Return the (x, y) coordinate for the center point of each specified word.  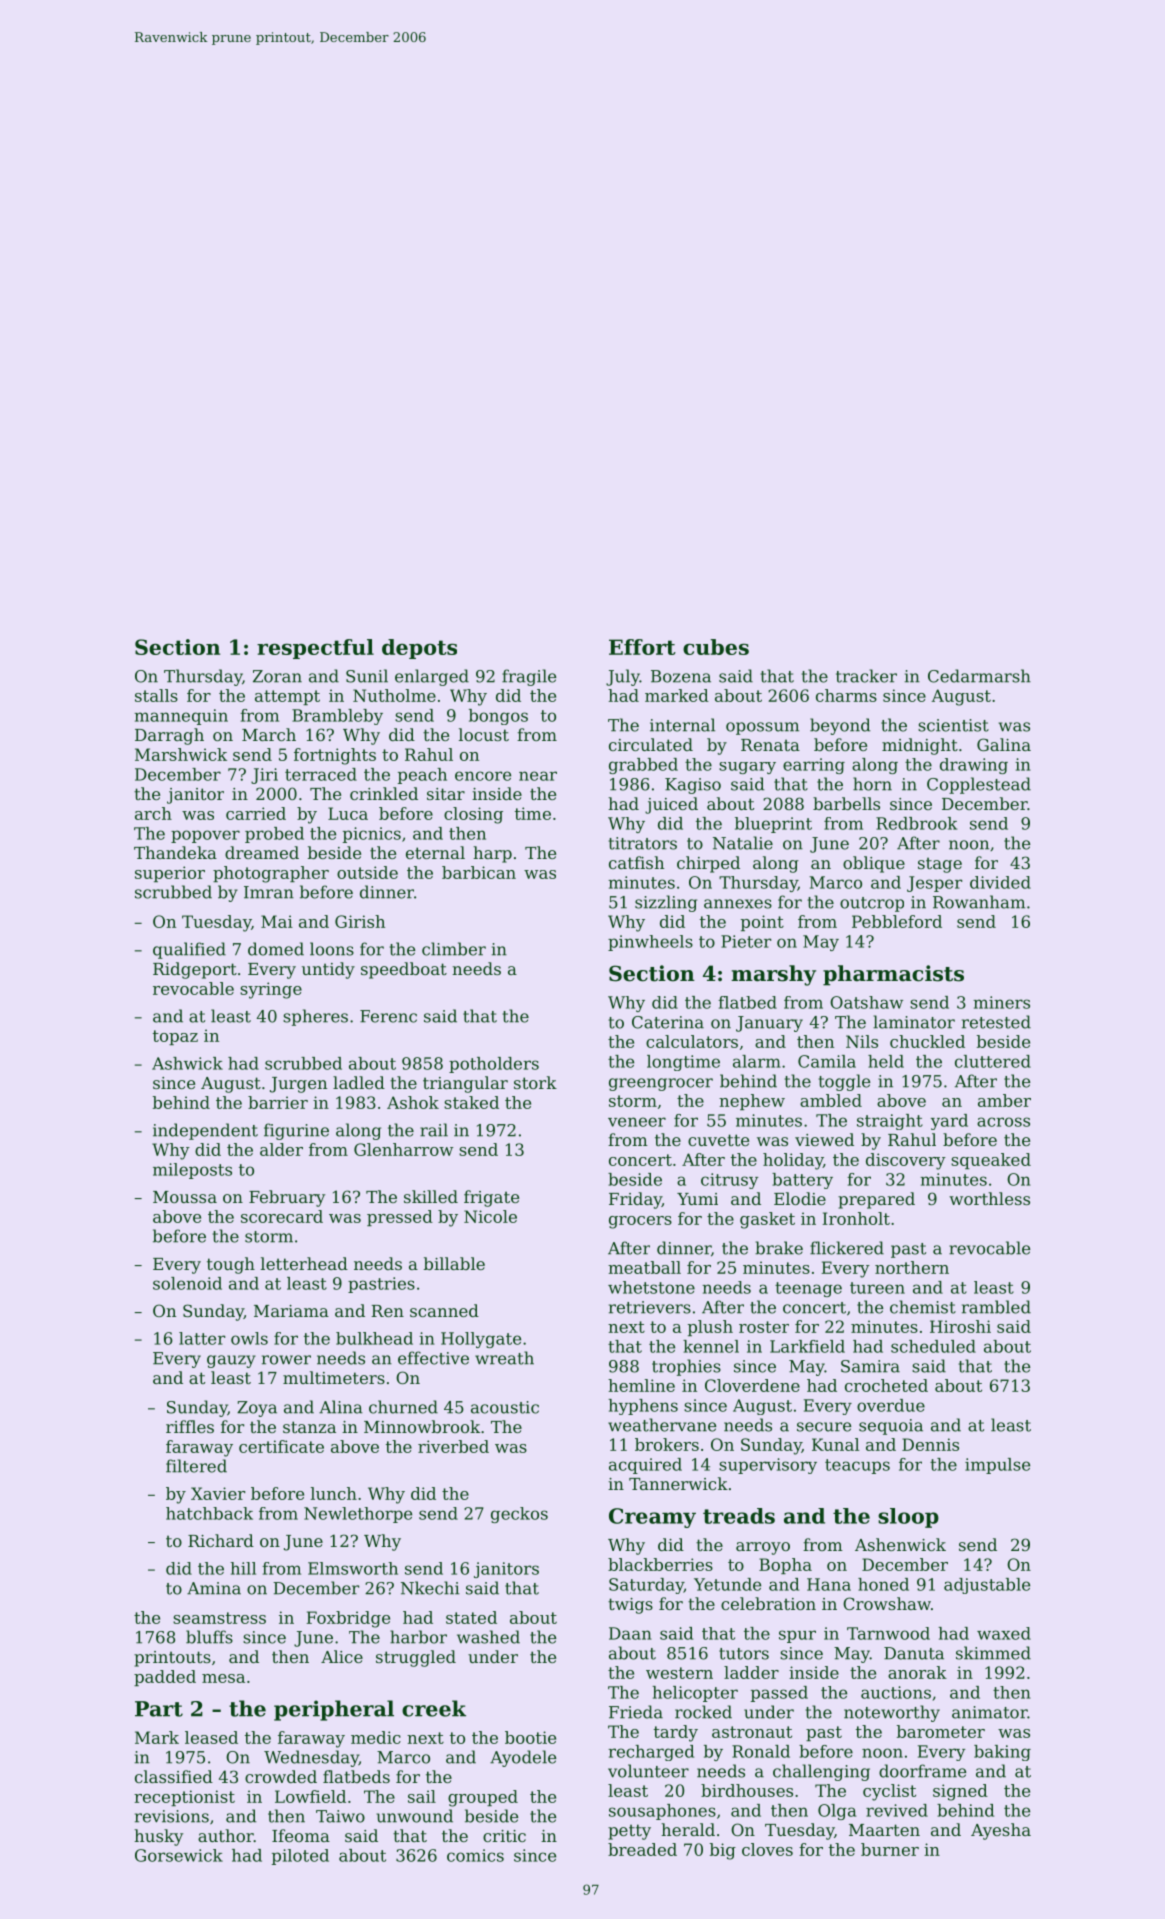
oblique (874, 864)
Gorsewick (179, 1855)
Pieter (746, 941)
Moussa (185, 1197)
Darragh (169, 736)
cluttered (993, 1061)
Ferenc (388, 1016)
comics (475, 1855)
